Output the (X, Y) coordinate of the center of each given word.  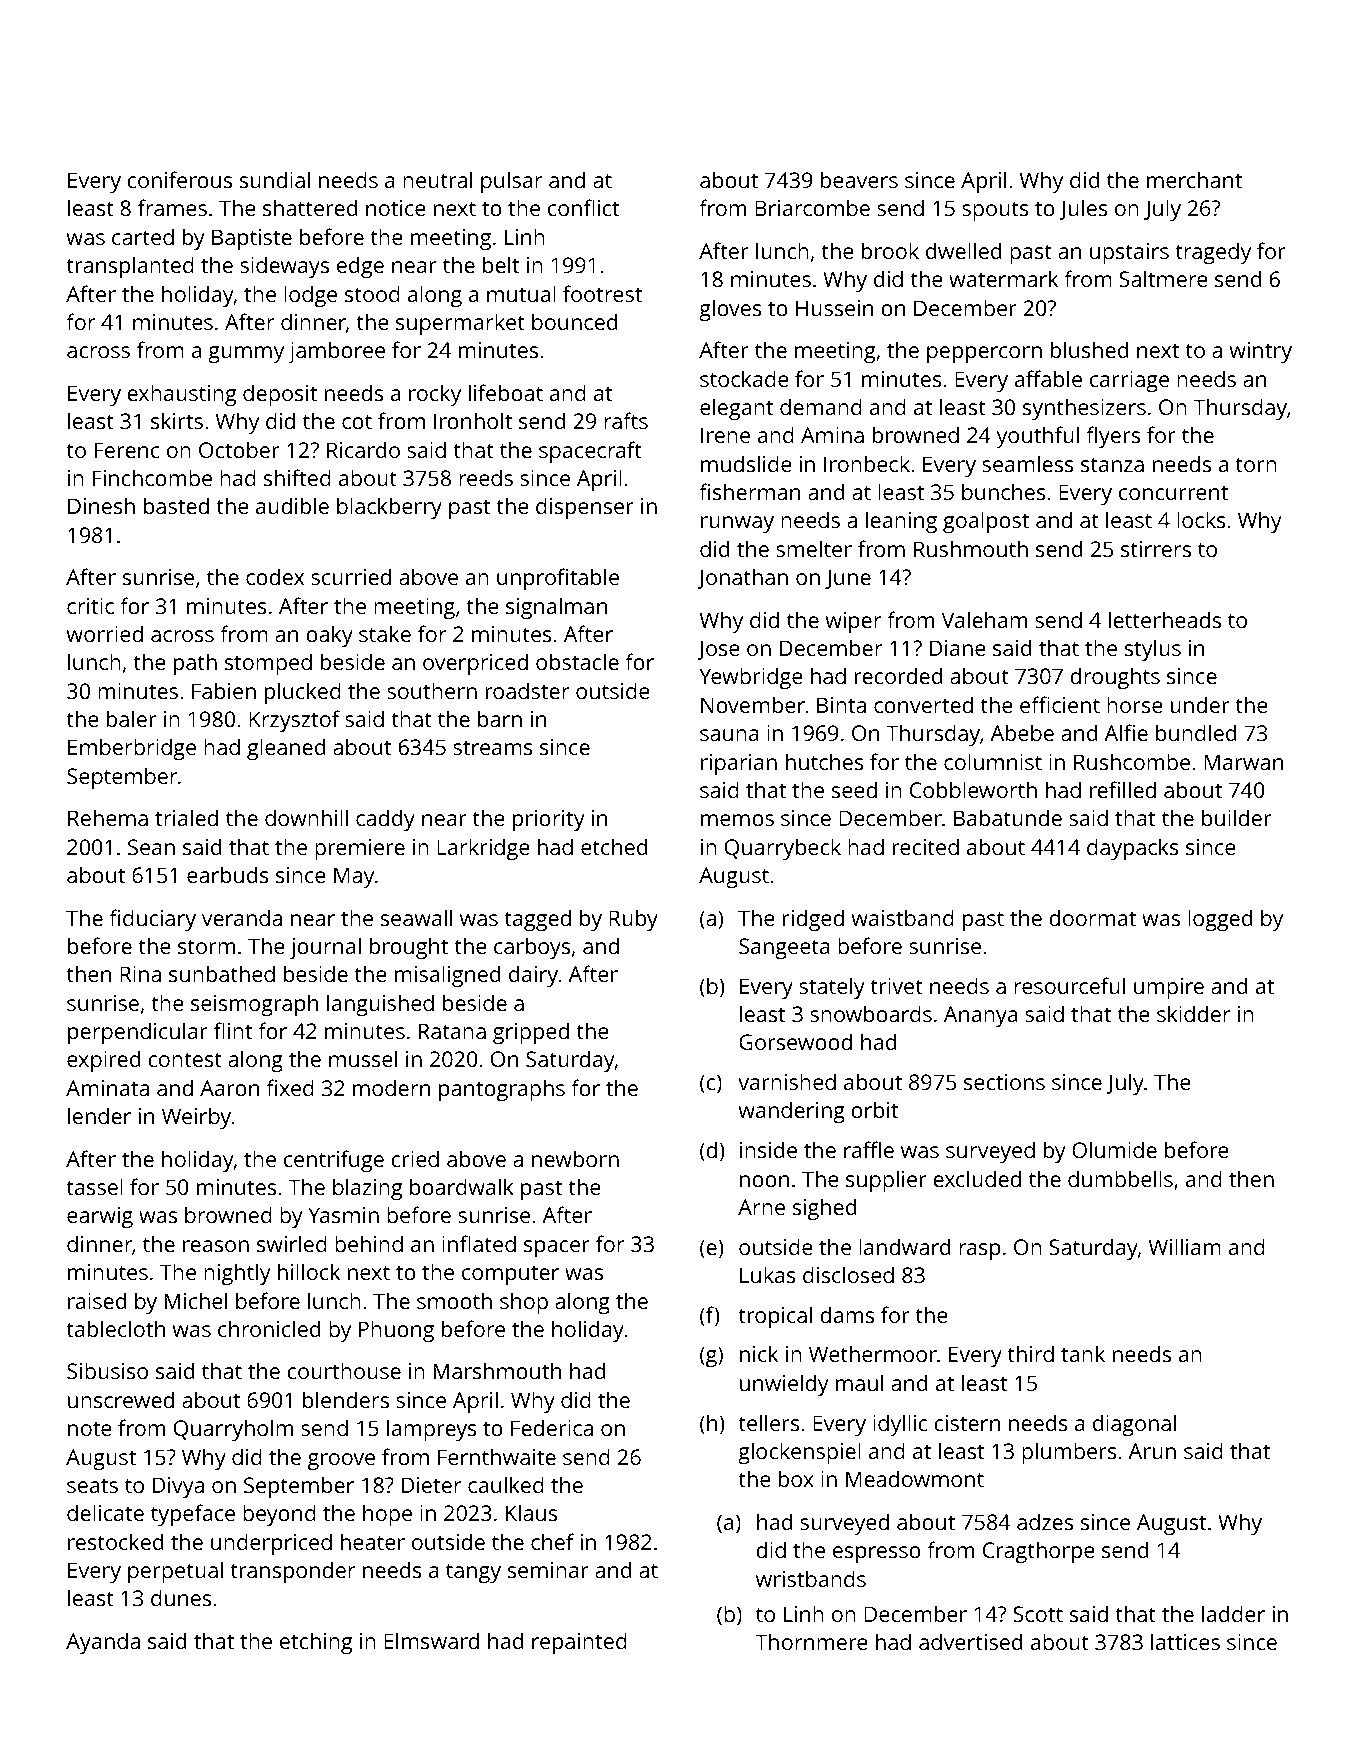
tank (1083, 1353)
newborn (575, 1158)
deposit (280, 395)
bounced (574, 321)
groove (341, 1461)
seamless (1028, 463)
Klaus (531, 1512)
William (1185, 1246)
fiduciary (152, 920)
